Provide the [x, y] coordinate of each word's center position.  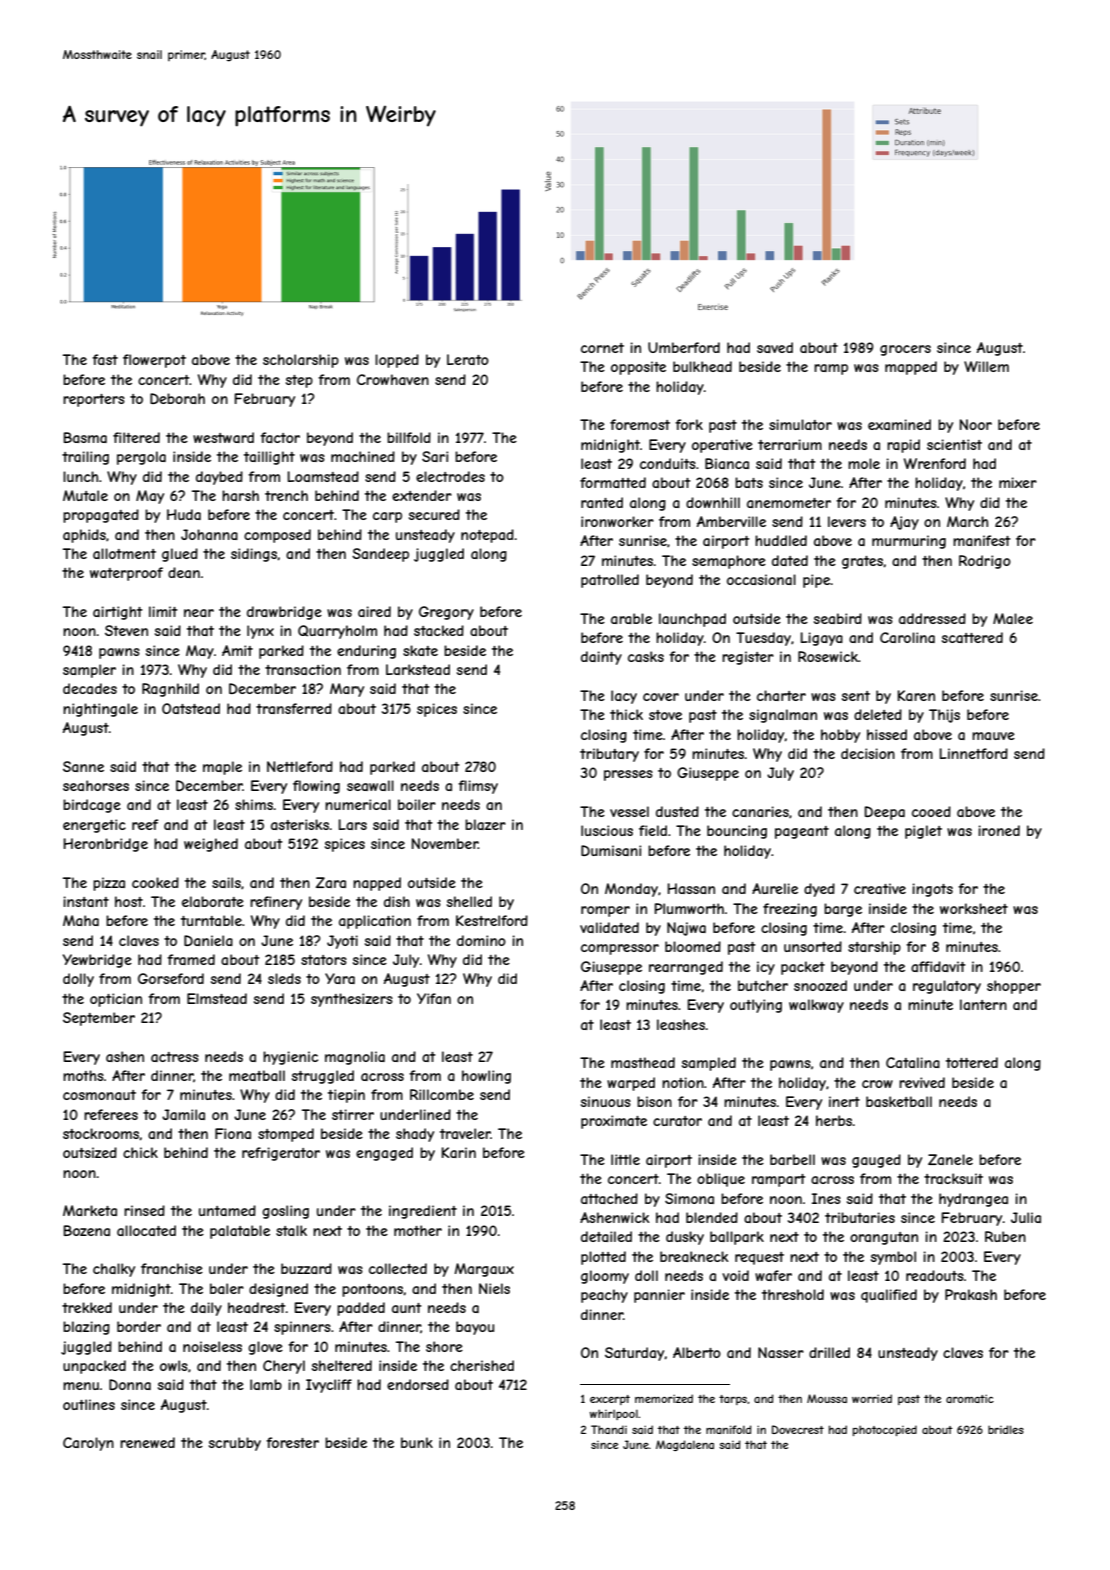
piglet [923, 832]
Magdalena [685, 1445]
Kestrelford [492, 920]
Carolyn [88, 1444]
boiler [417, 804]
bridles [1006, 1429]
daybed [219, 478]
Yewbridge [97, 961]
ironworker [617, 521]
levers [847, 521]
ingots [932, 890]
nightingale [100, 710]
